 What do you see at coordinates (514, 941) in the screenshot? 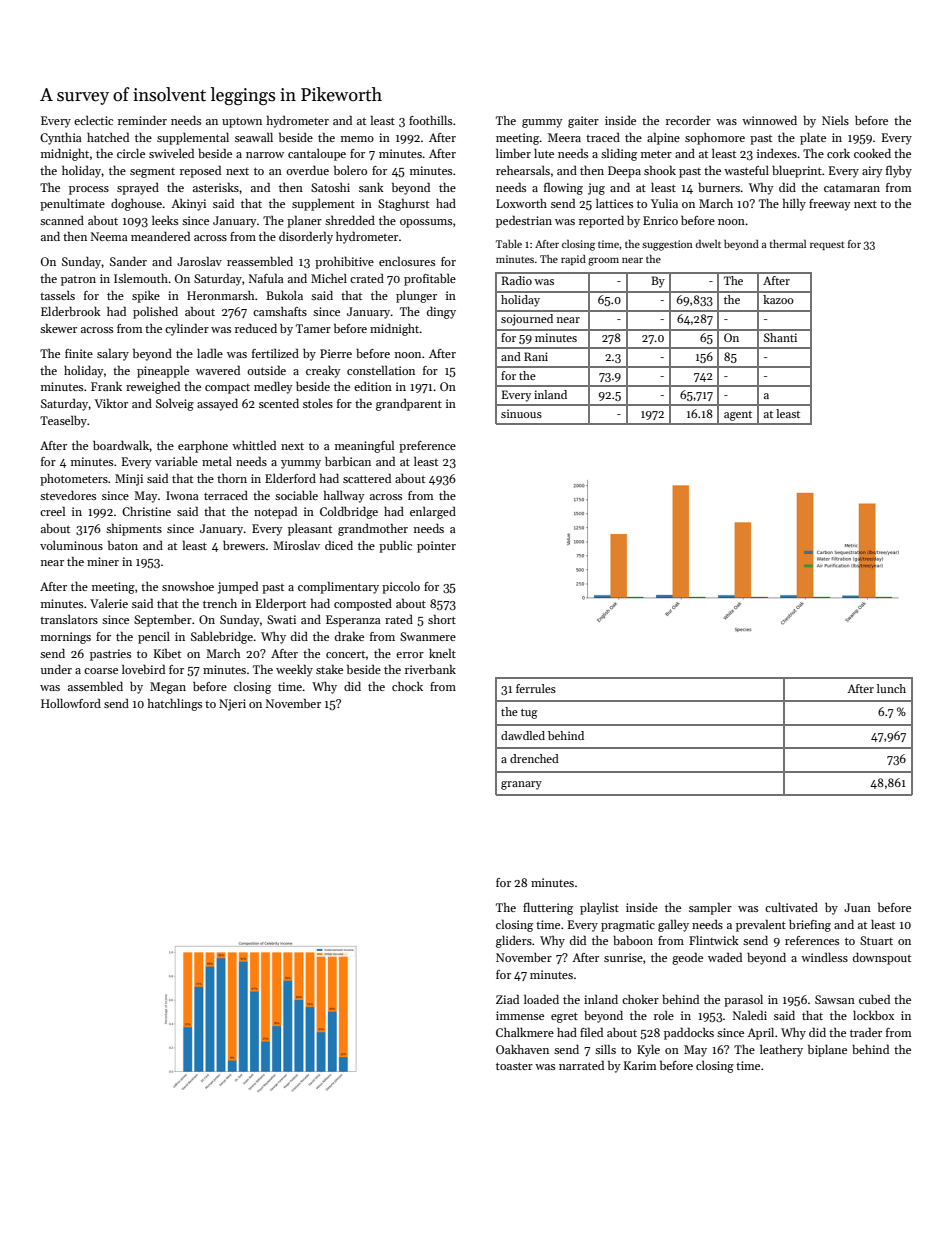
I see `gliders` at bounding box center [514, 941].
